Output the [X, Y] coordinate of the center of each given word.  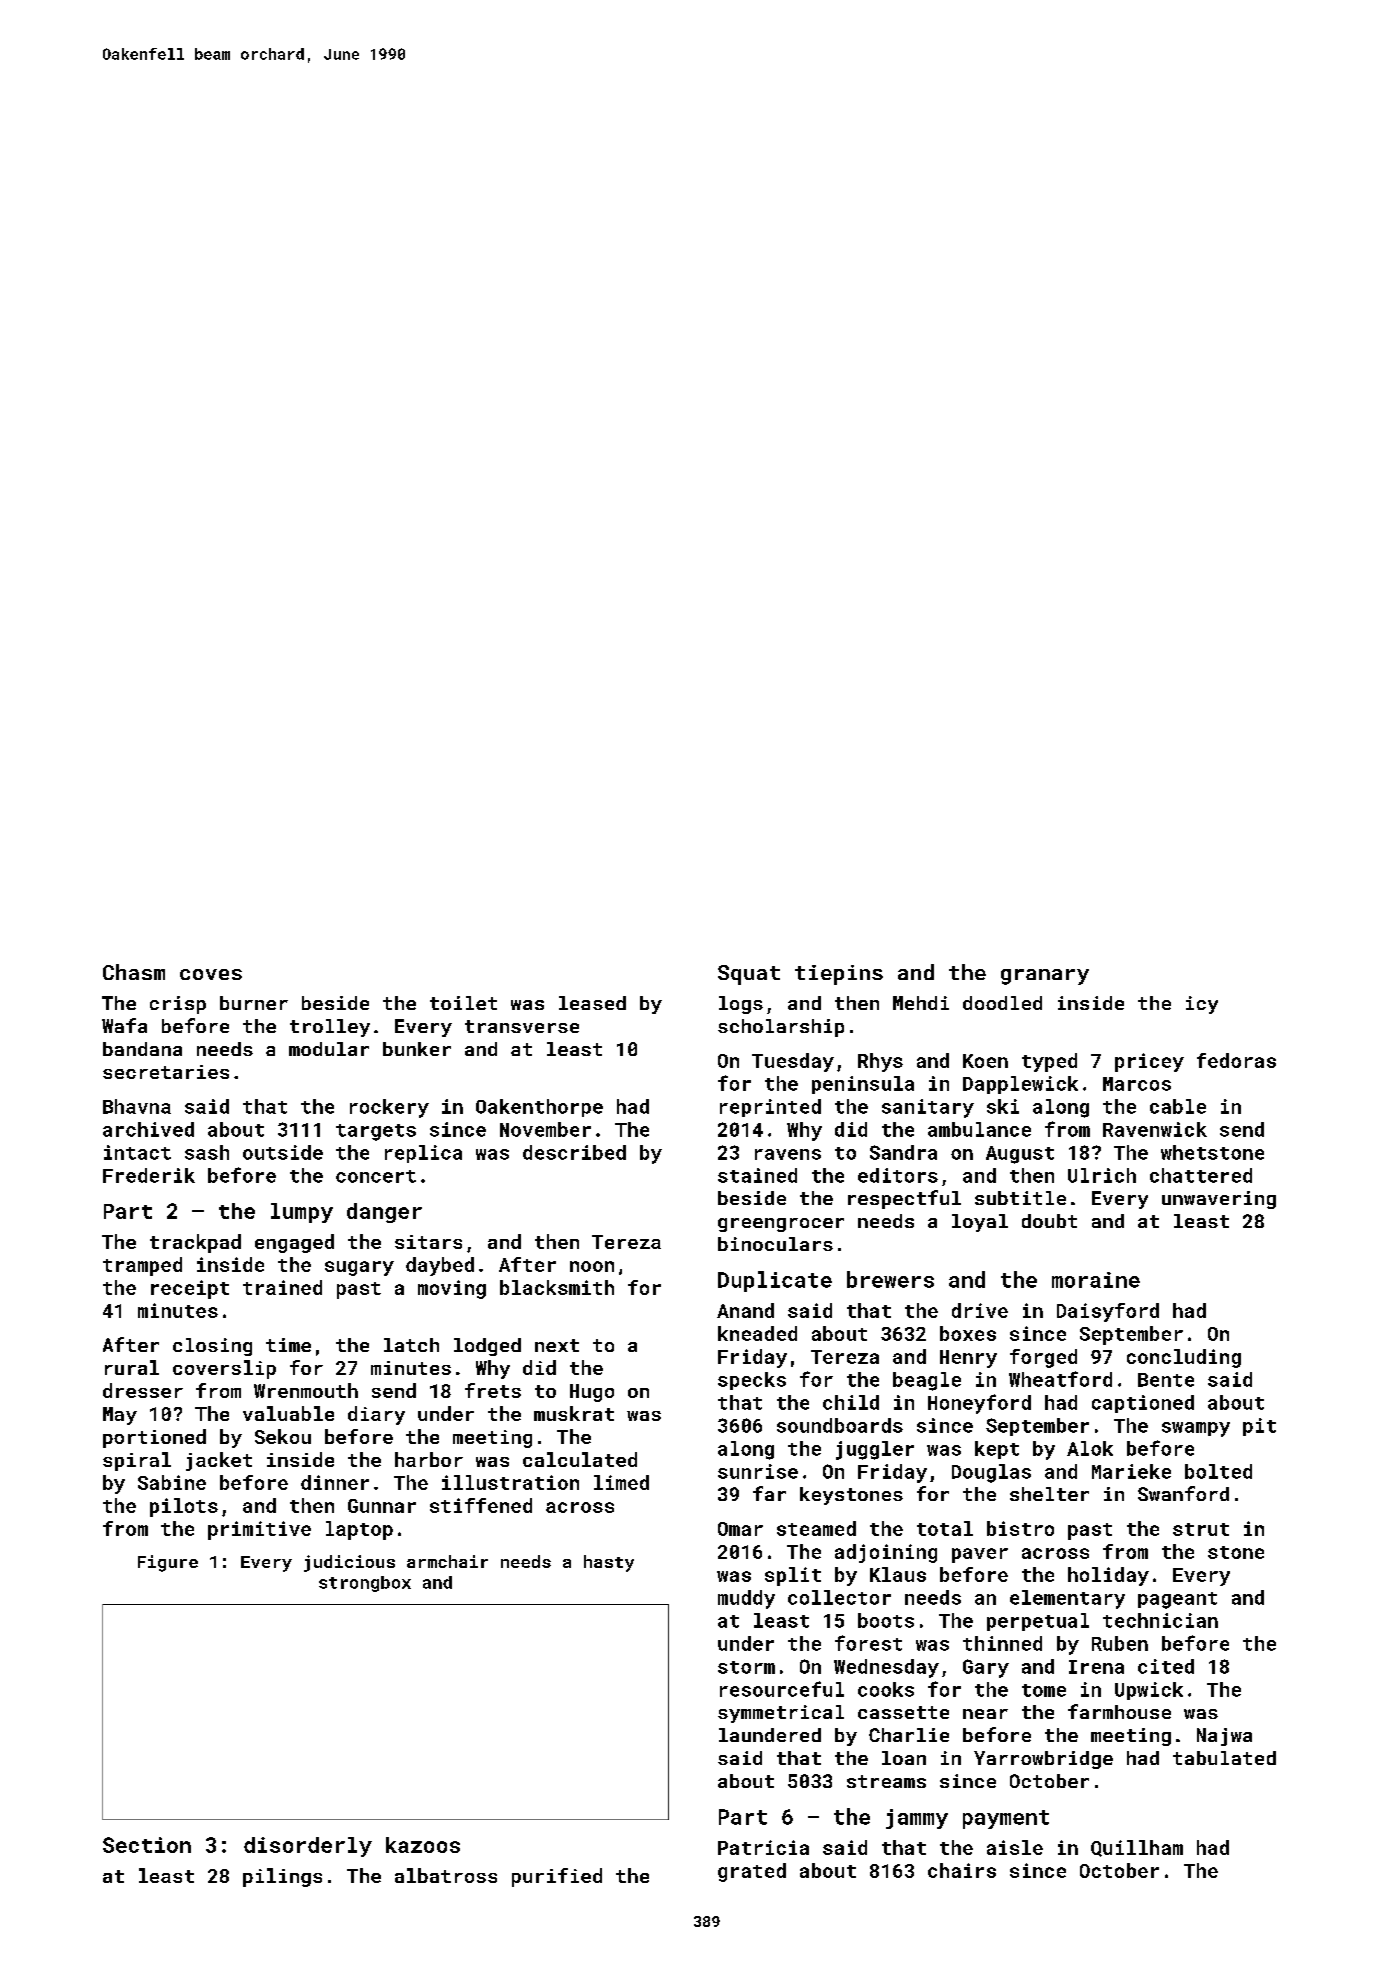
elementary [1067, 1599]
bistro [1020, 1528]
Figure [168, 1563]
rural [132, 1367]
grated [752, 1872]
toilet [463, 1003]
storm [746, 1667]
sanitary [928, 1108]
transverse [522, 1026]
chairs [962, 1870]
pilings [282, 1877]
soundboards [840, 1425]
